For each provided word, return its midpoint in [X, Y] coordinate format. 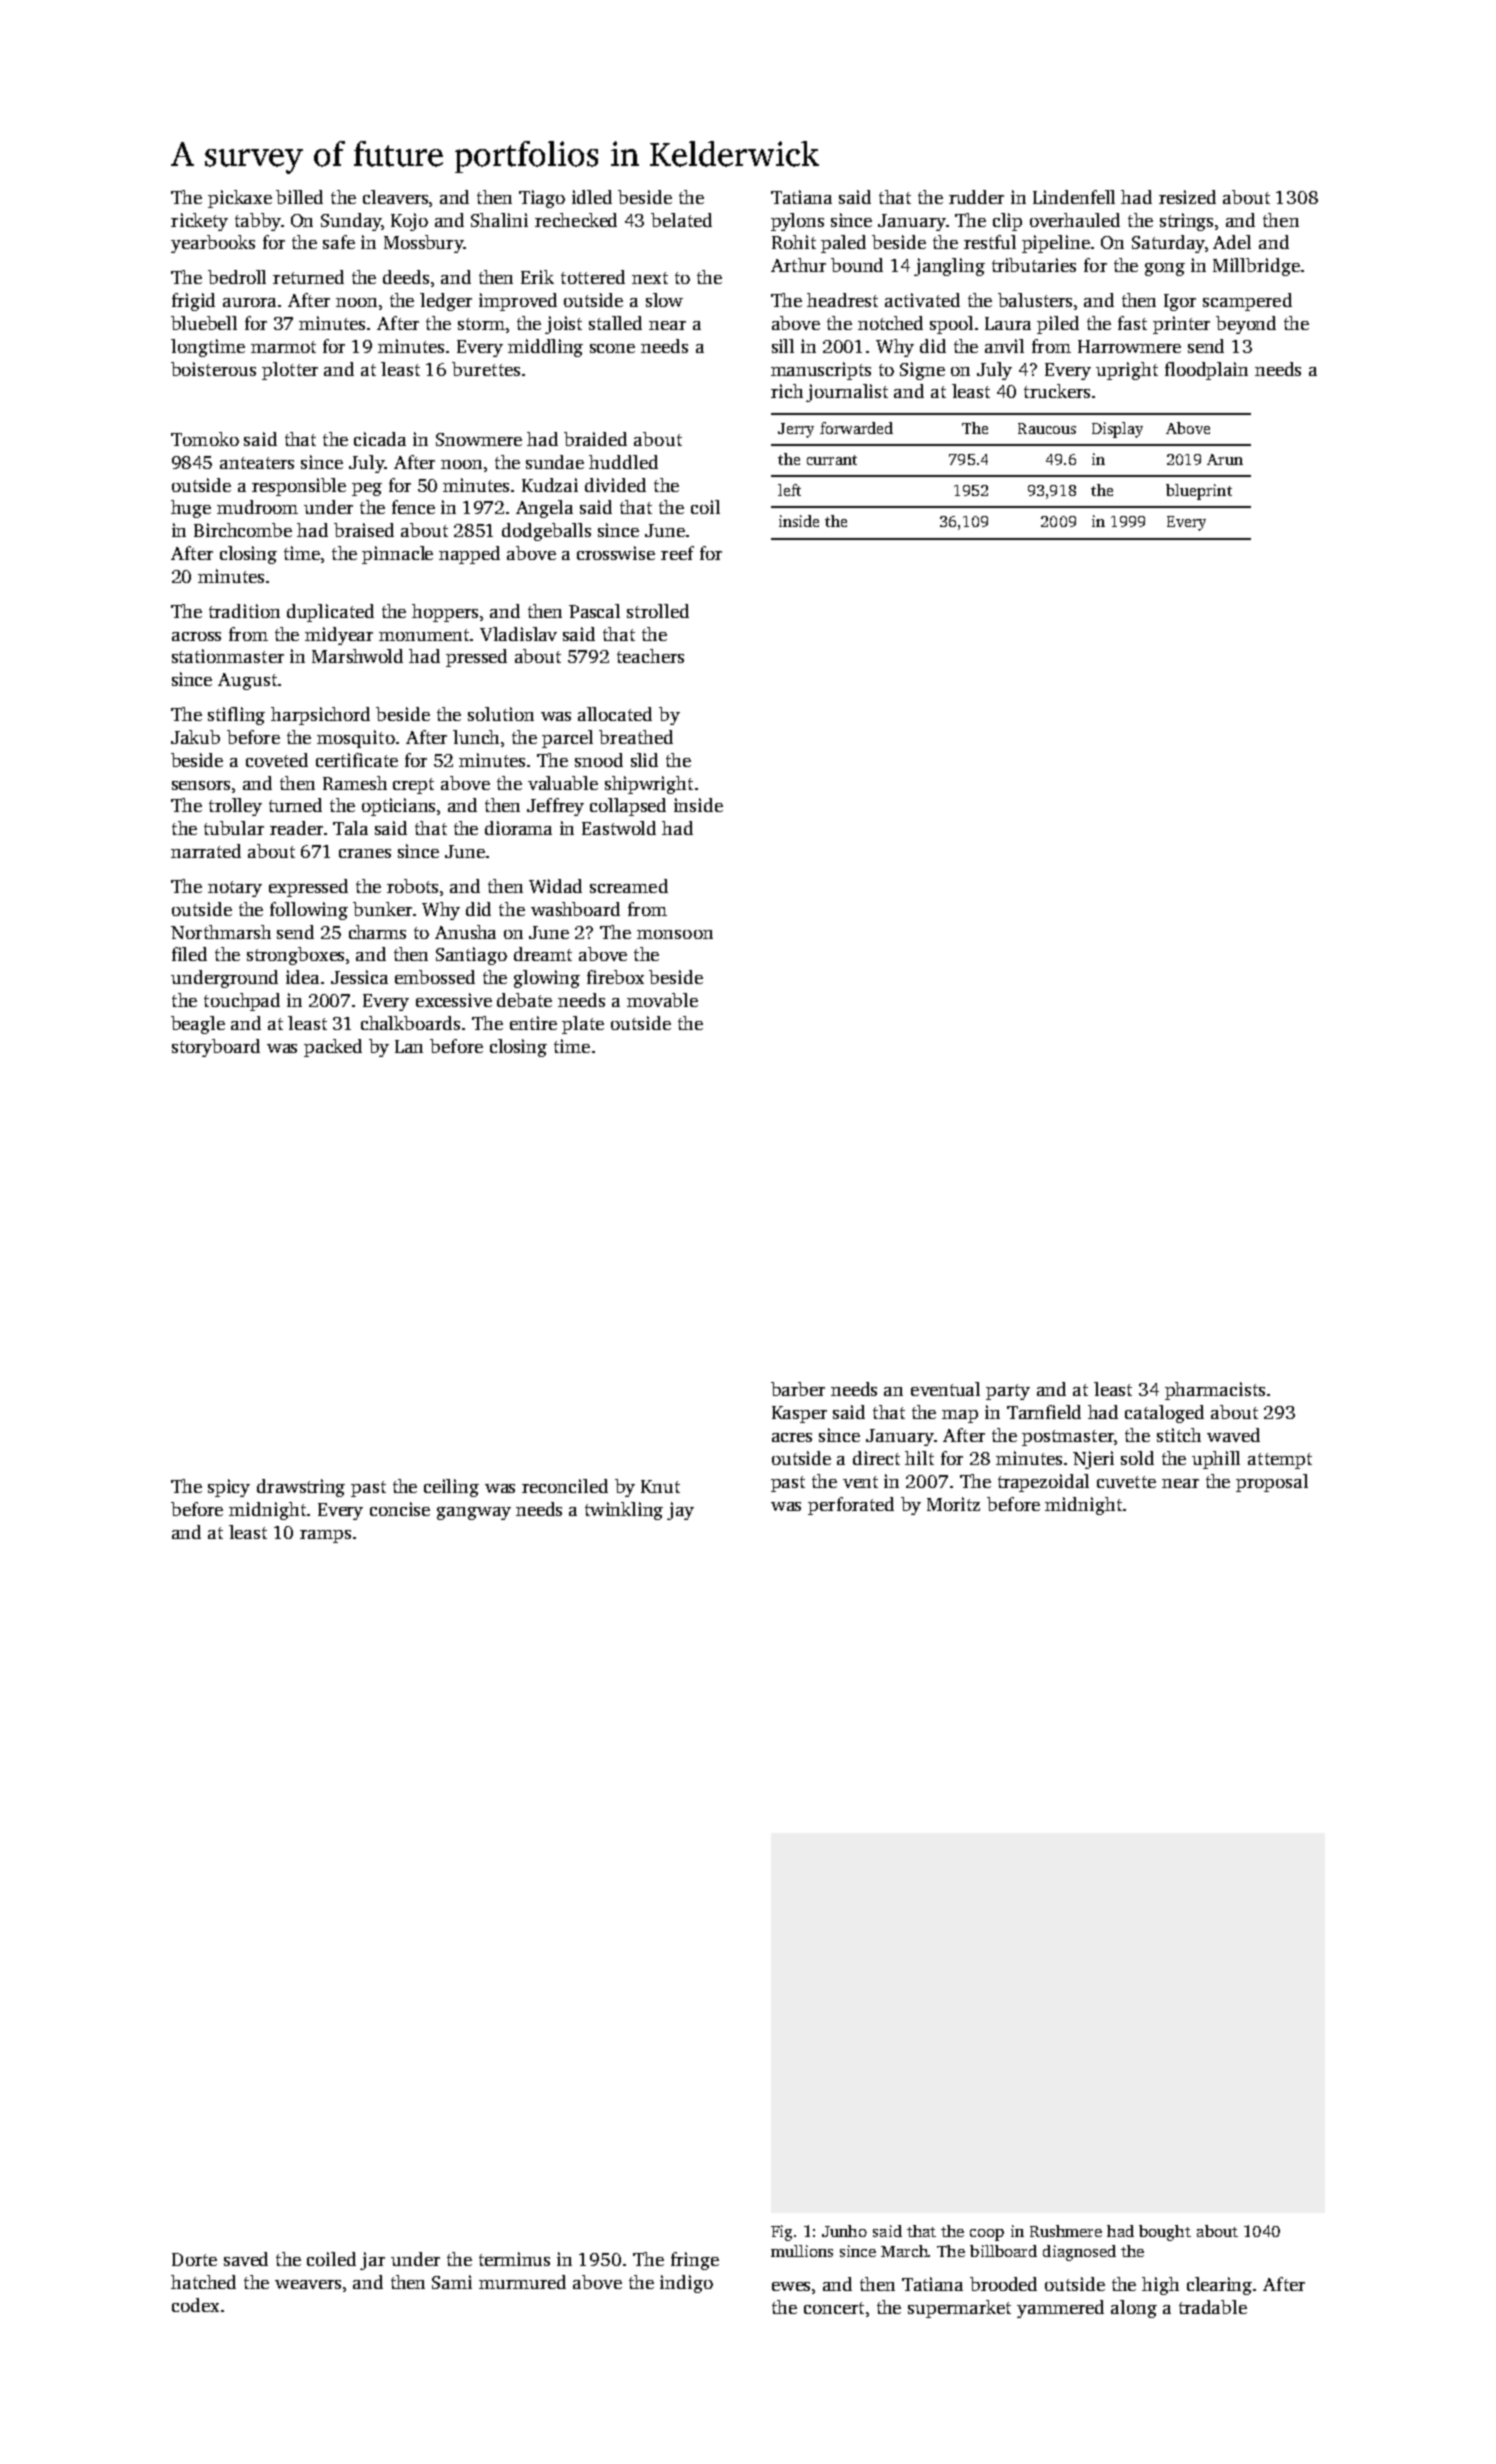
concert [834, 2308]
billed [299, 197]
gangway [474, 1513]
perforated [851, 1506]
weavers [308, 2284]
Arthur [798, 265]
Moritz [953, 1504]
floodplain [1206, 371]
